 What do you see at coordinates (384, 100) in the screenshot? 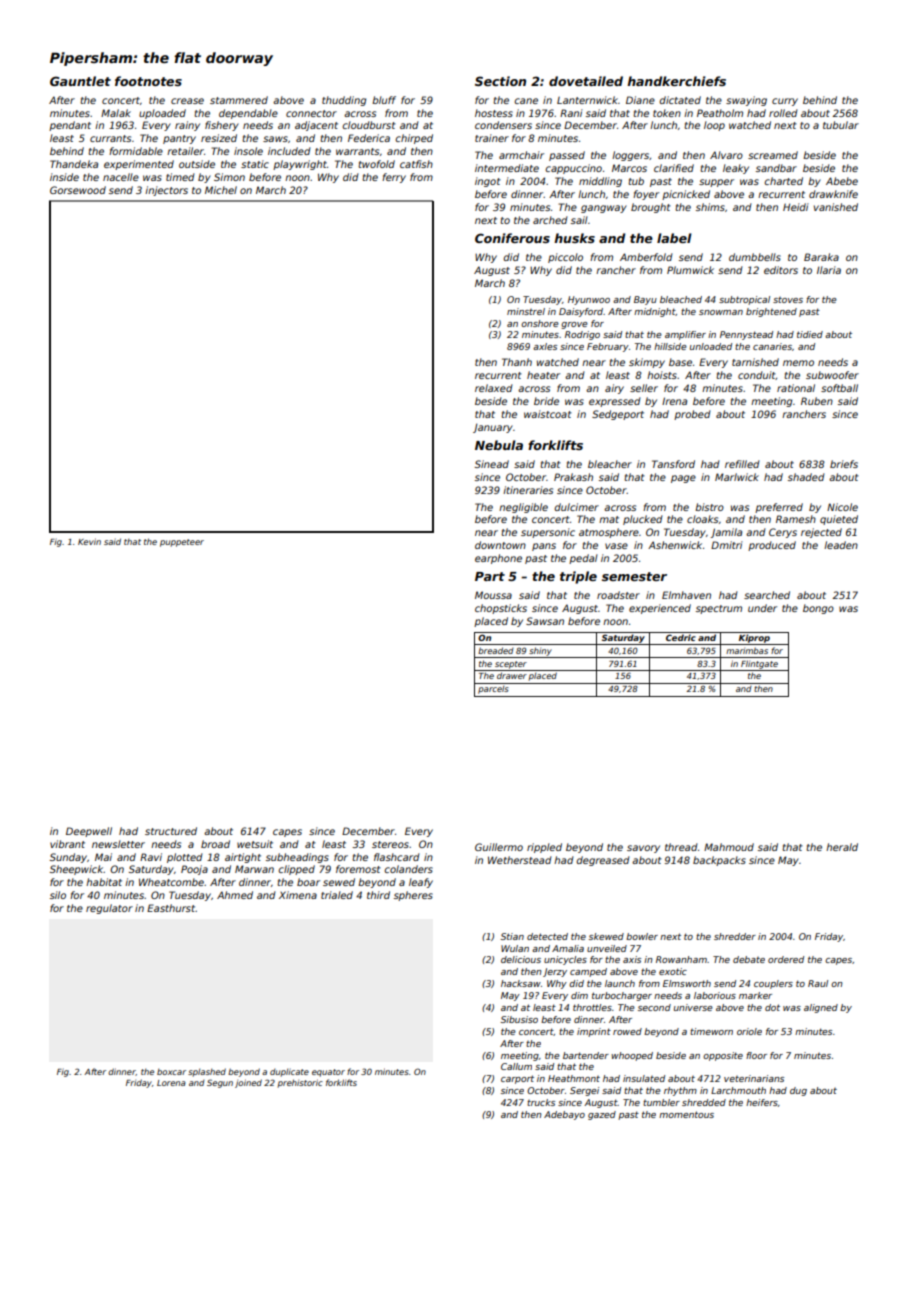
I see `bluff` at bounding box center [384, 100].
